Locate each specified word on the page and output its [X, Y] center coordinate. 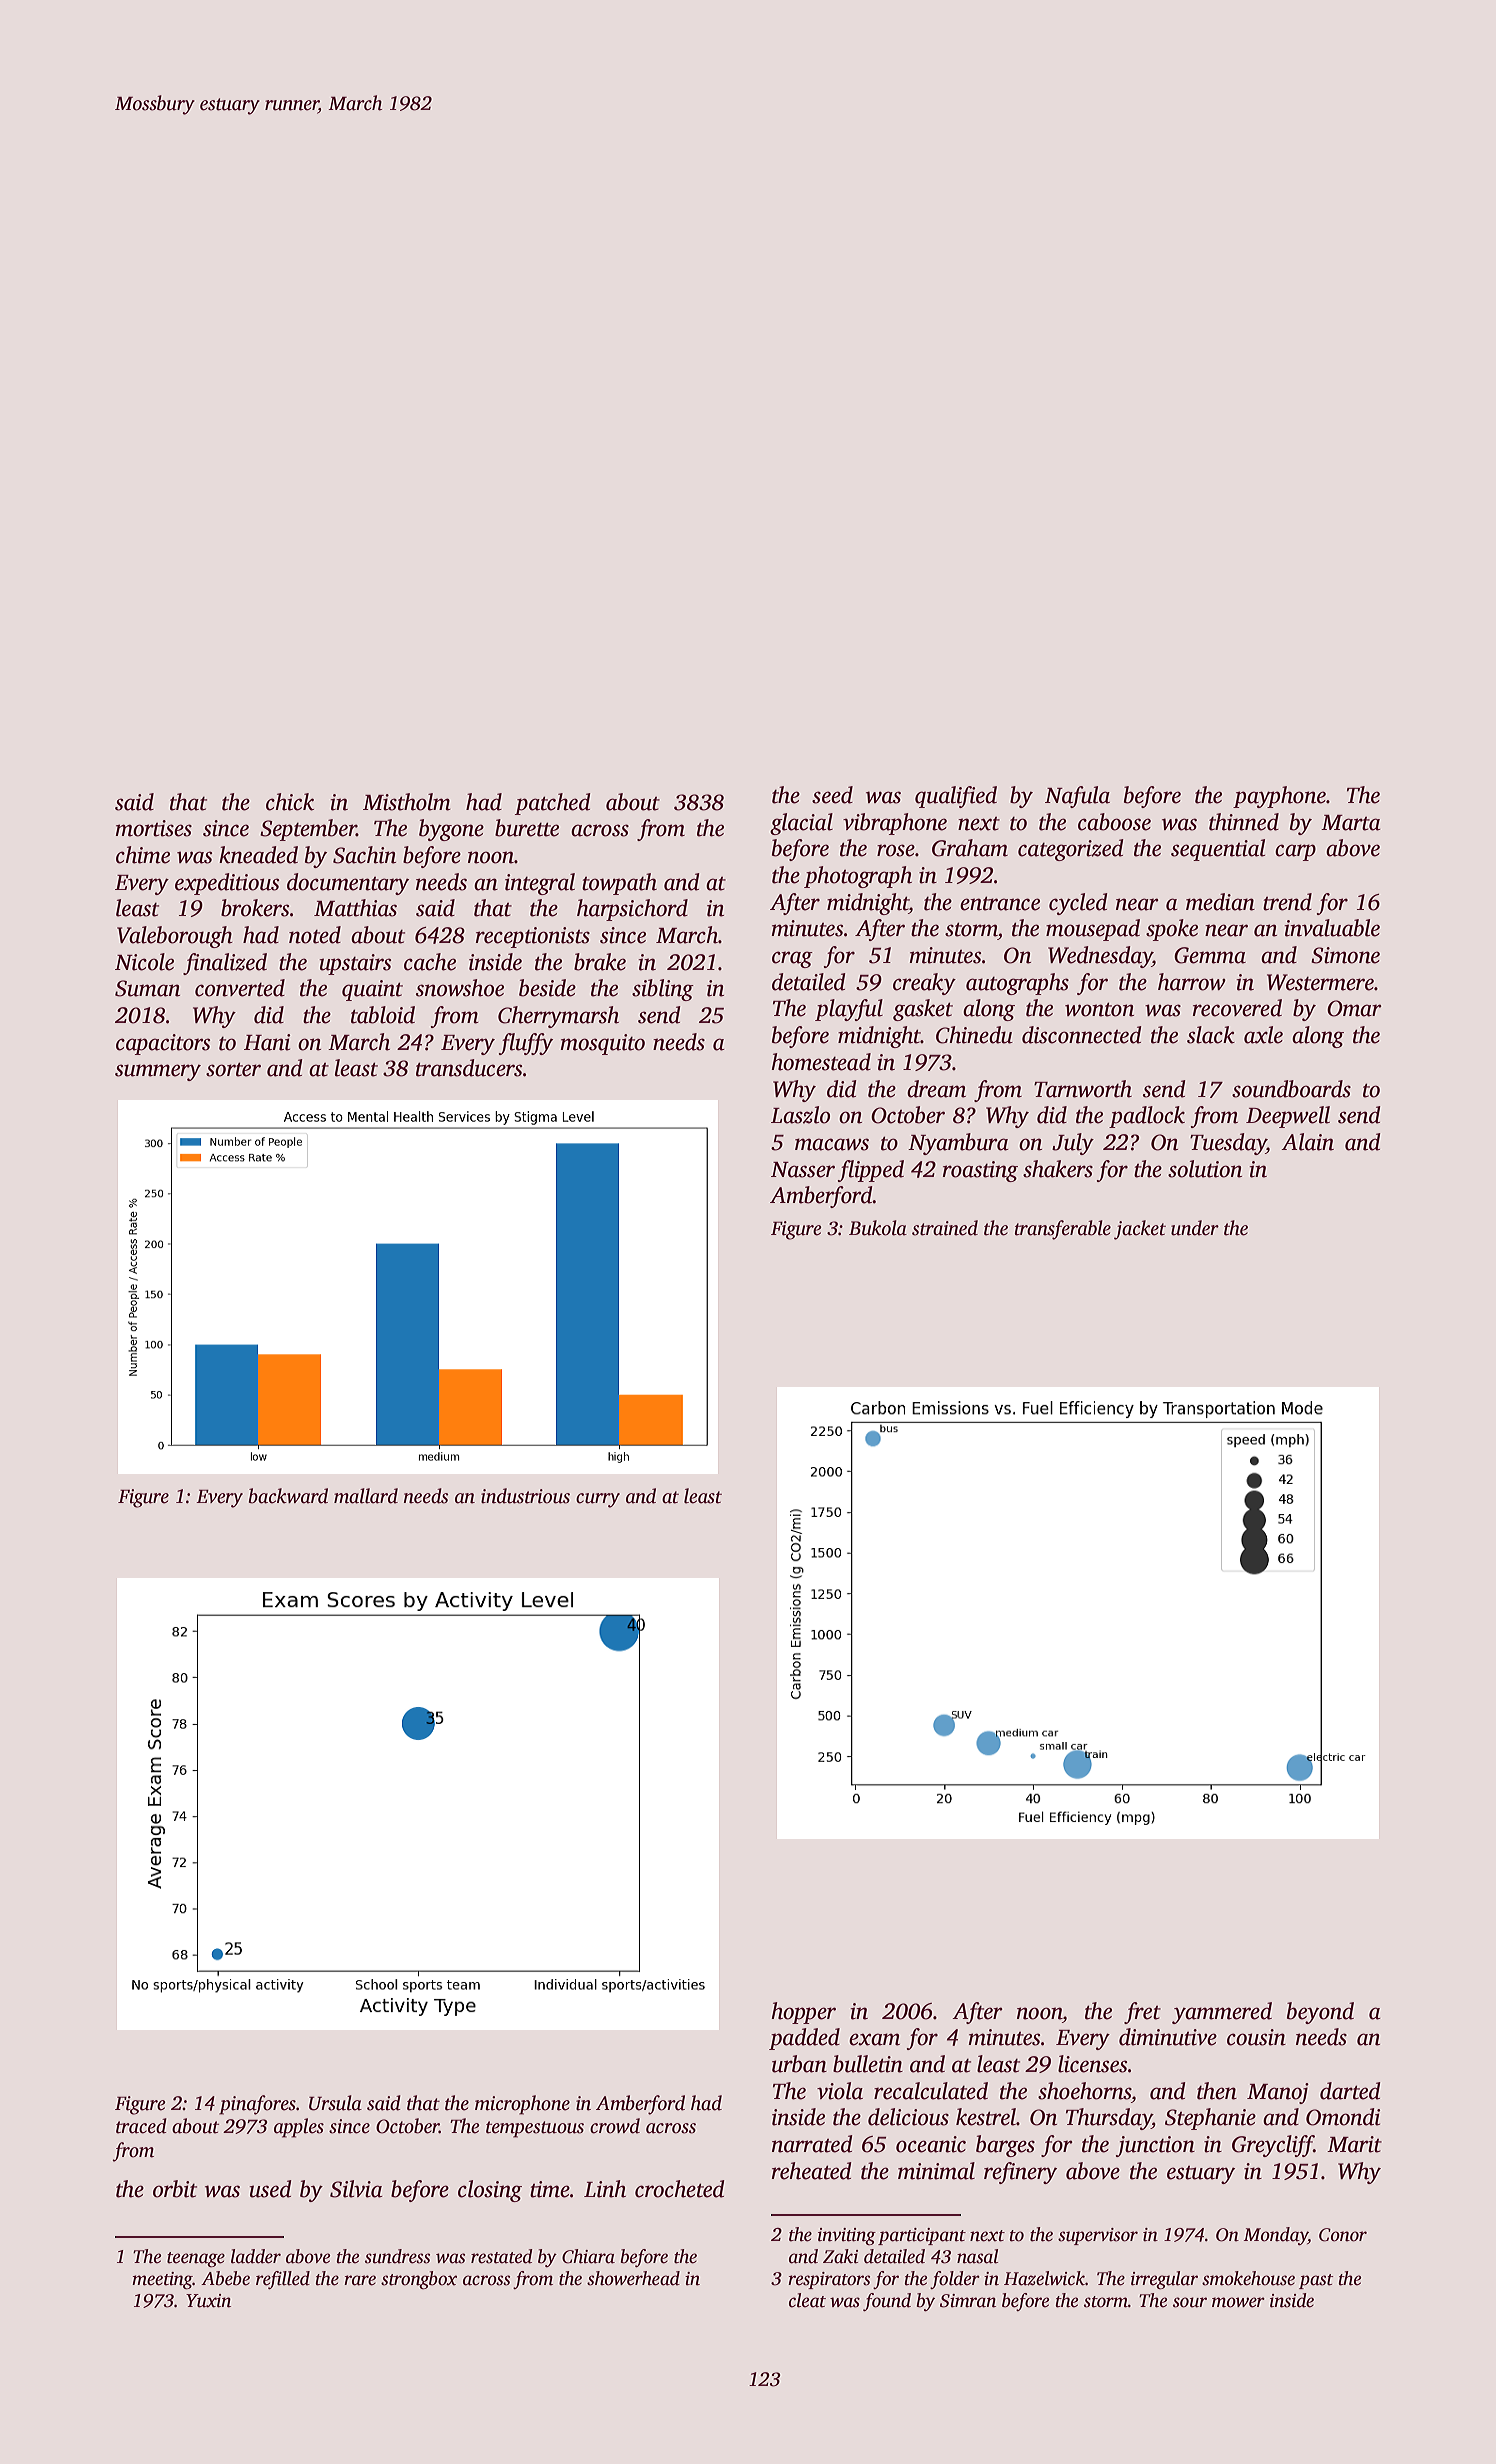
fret [1142, 2013]
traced [141, 2126]
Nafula [1077, 797]
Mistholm [407, 802]
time [550, 2189]
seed [832, 795]
